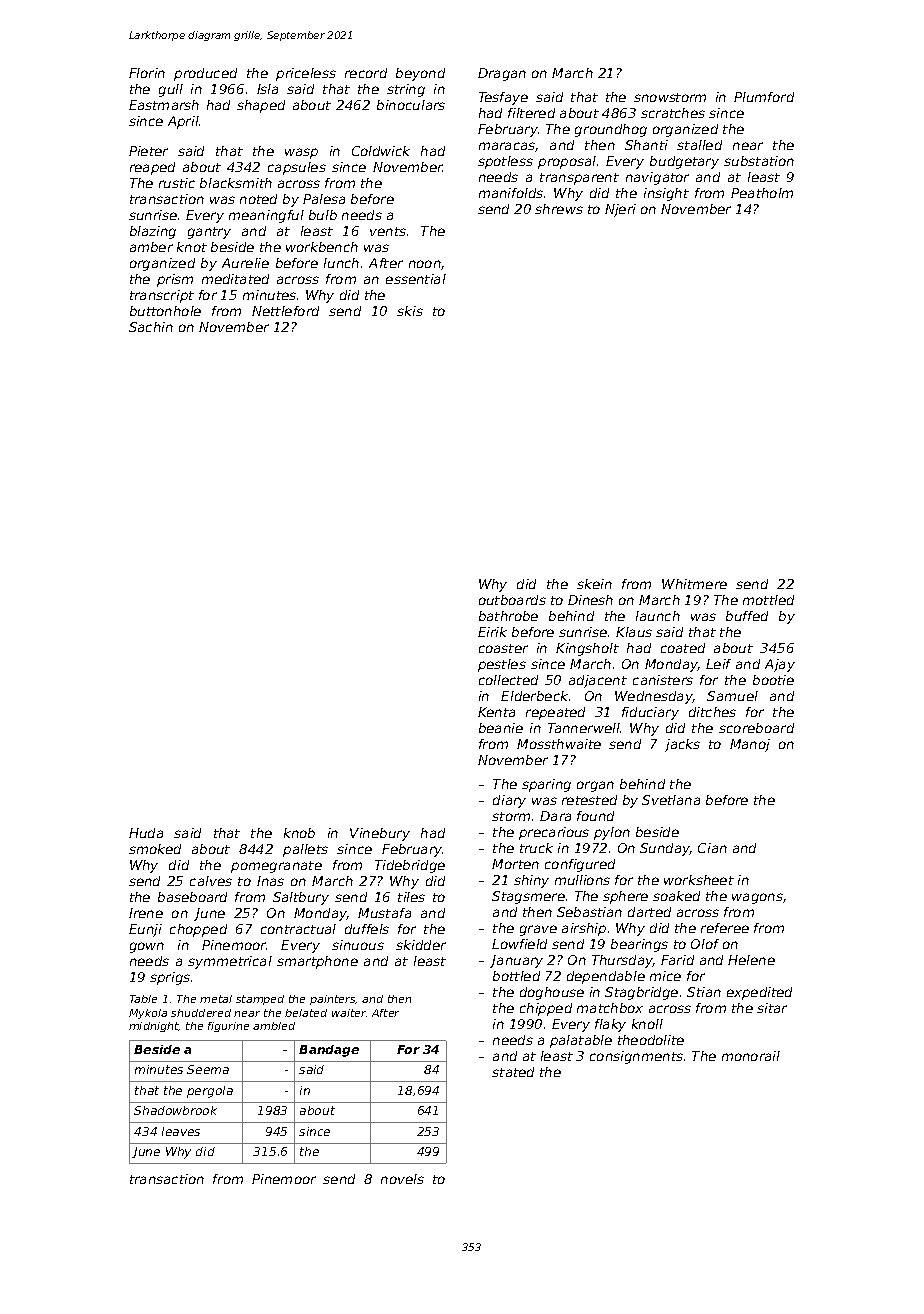 This screenshot has height=1314, width=924. What do you see at coordinates (666, 194) in the screenshot?
I see `insight` at bounding box center [666, 194].
